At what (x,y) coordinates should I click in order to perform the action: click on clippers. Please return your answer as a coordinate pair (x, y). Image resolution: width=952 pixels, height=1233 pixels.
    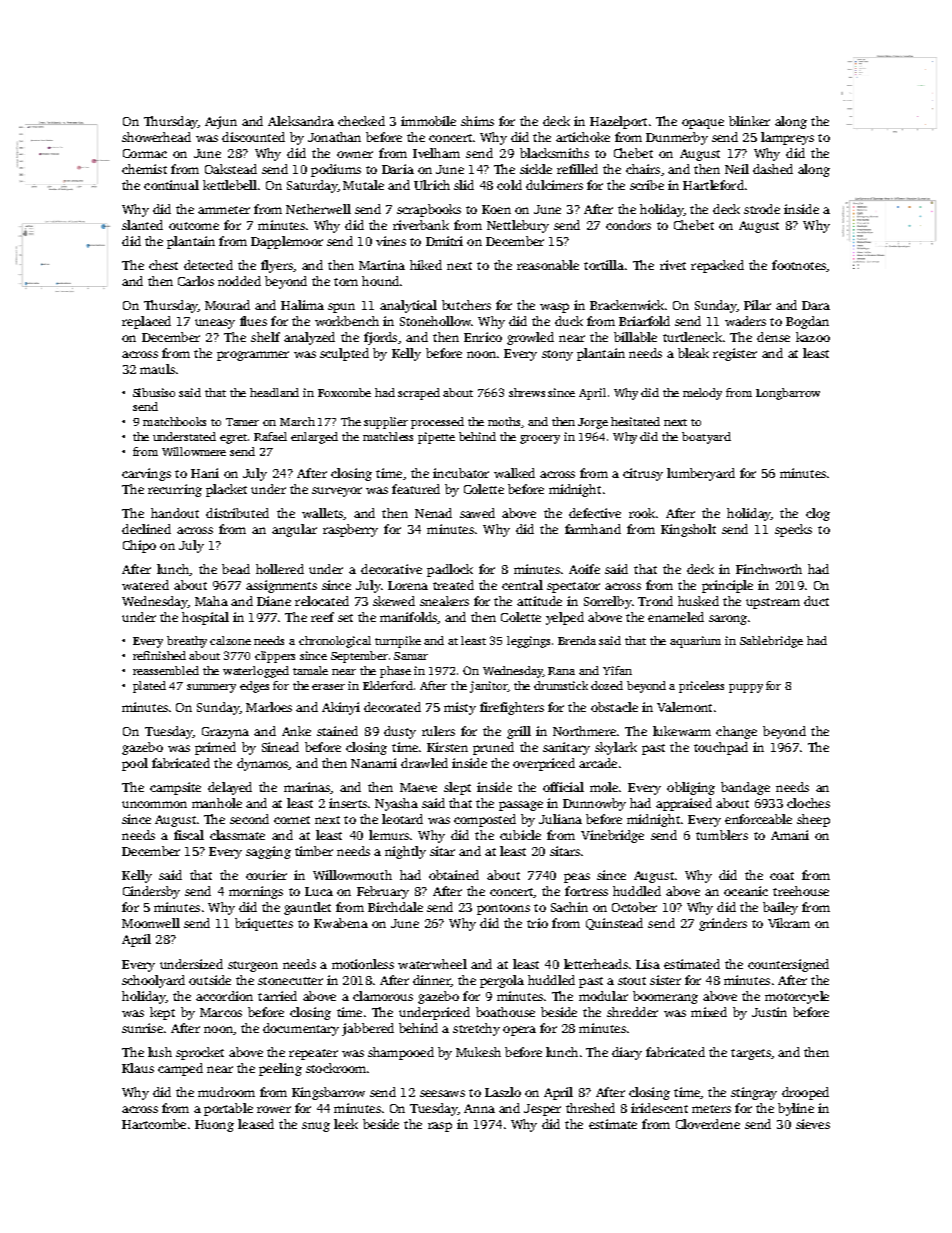
    Looking at the image, I should click on (275, 657).
